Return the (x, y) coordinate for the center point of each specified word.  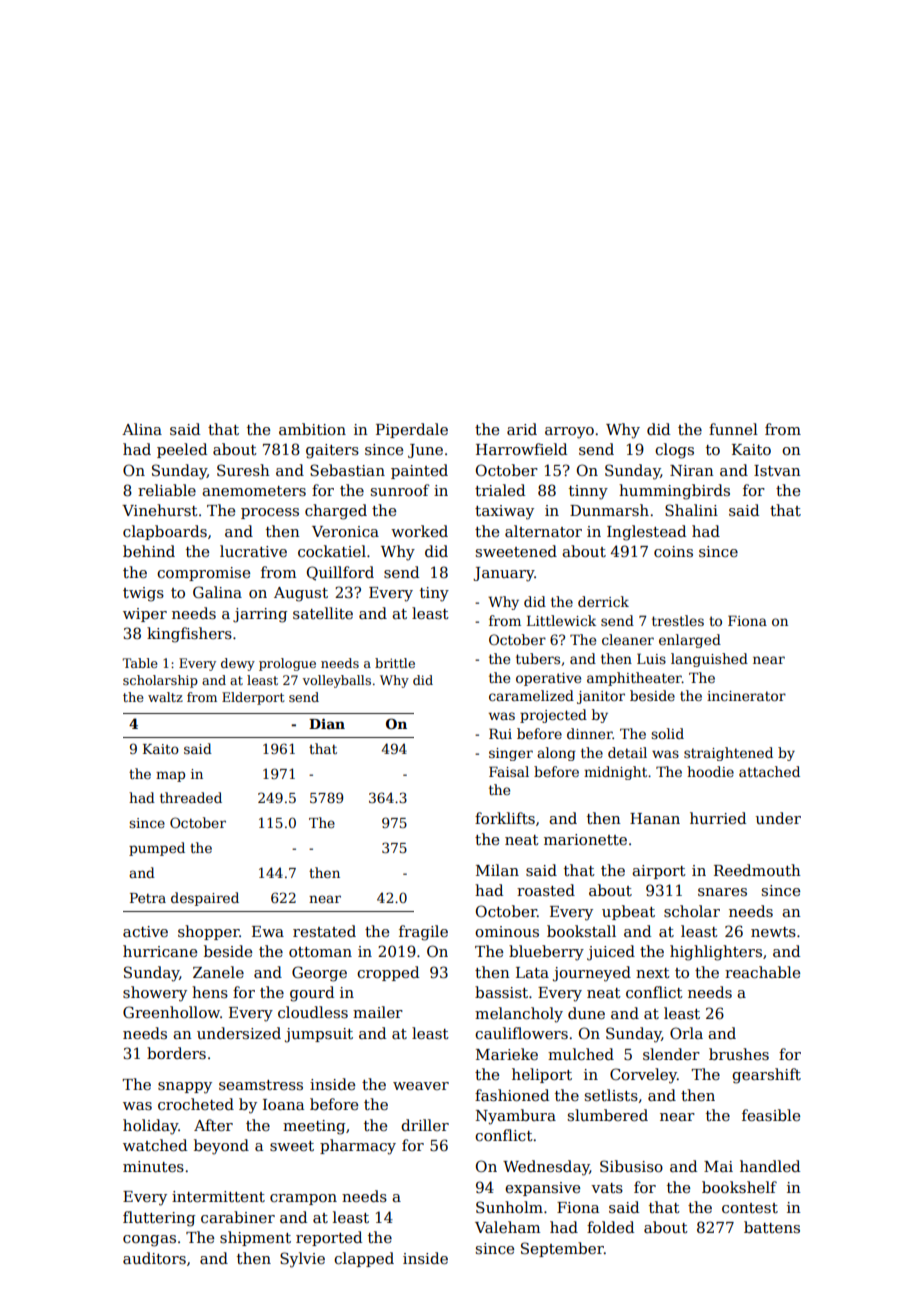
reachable (762, 972)
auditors (154, 1258)
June (425, 451)
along (556, 754)
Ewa (268, 931)
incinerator (746, 696)
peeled (182, 450)
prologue (287, 664)
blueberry (546, 953)
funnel (733, 429)
